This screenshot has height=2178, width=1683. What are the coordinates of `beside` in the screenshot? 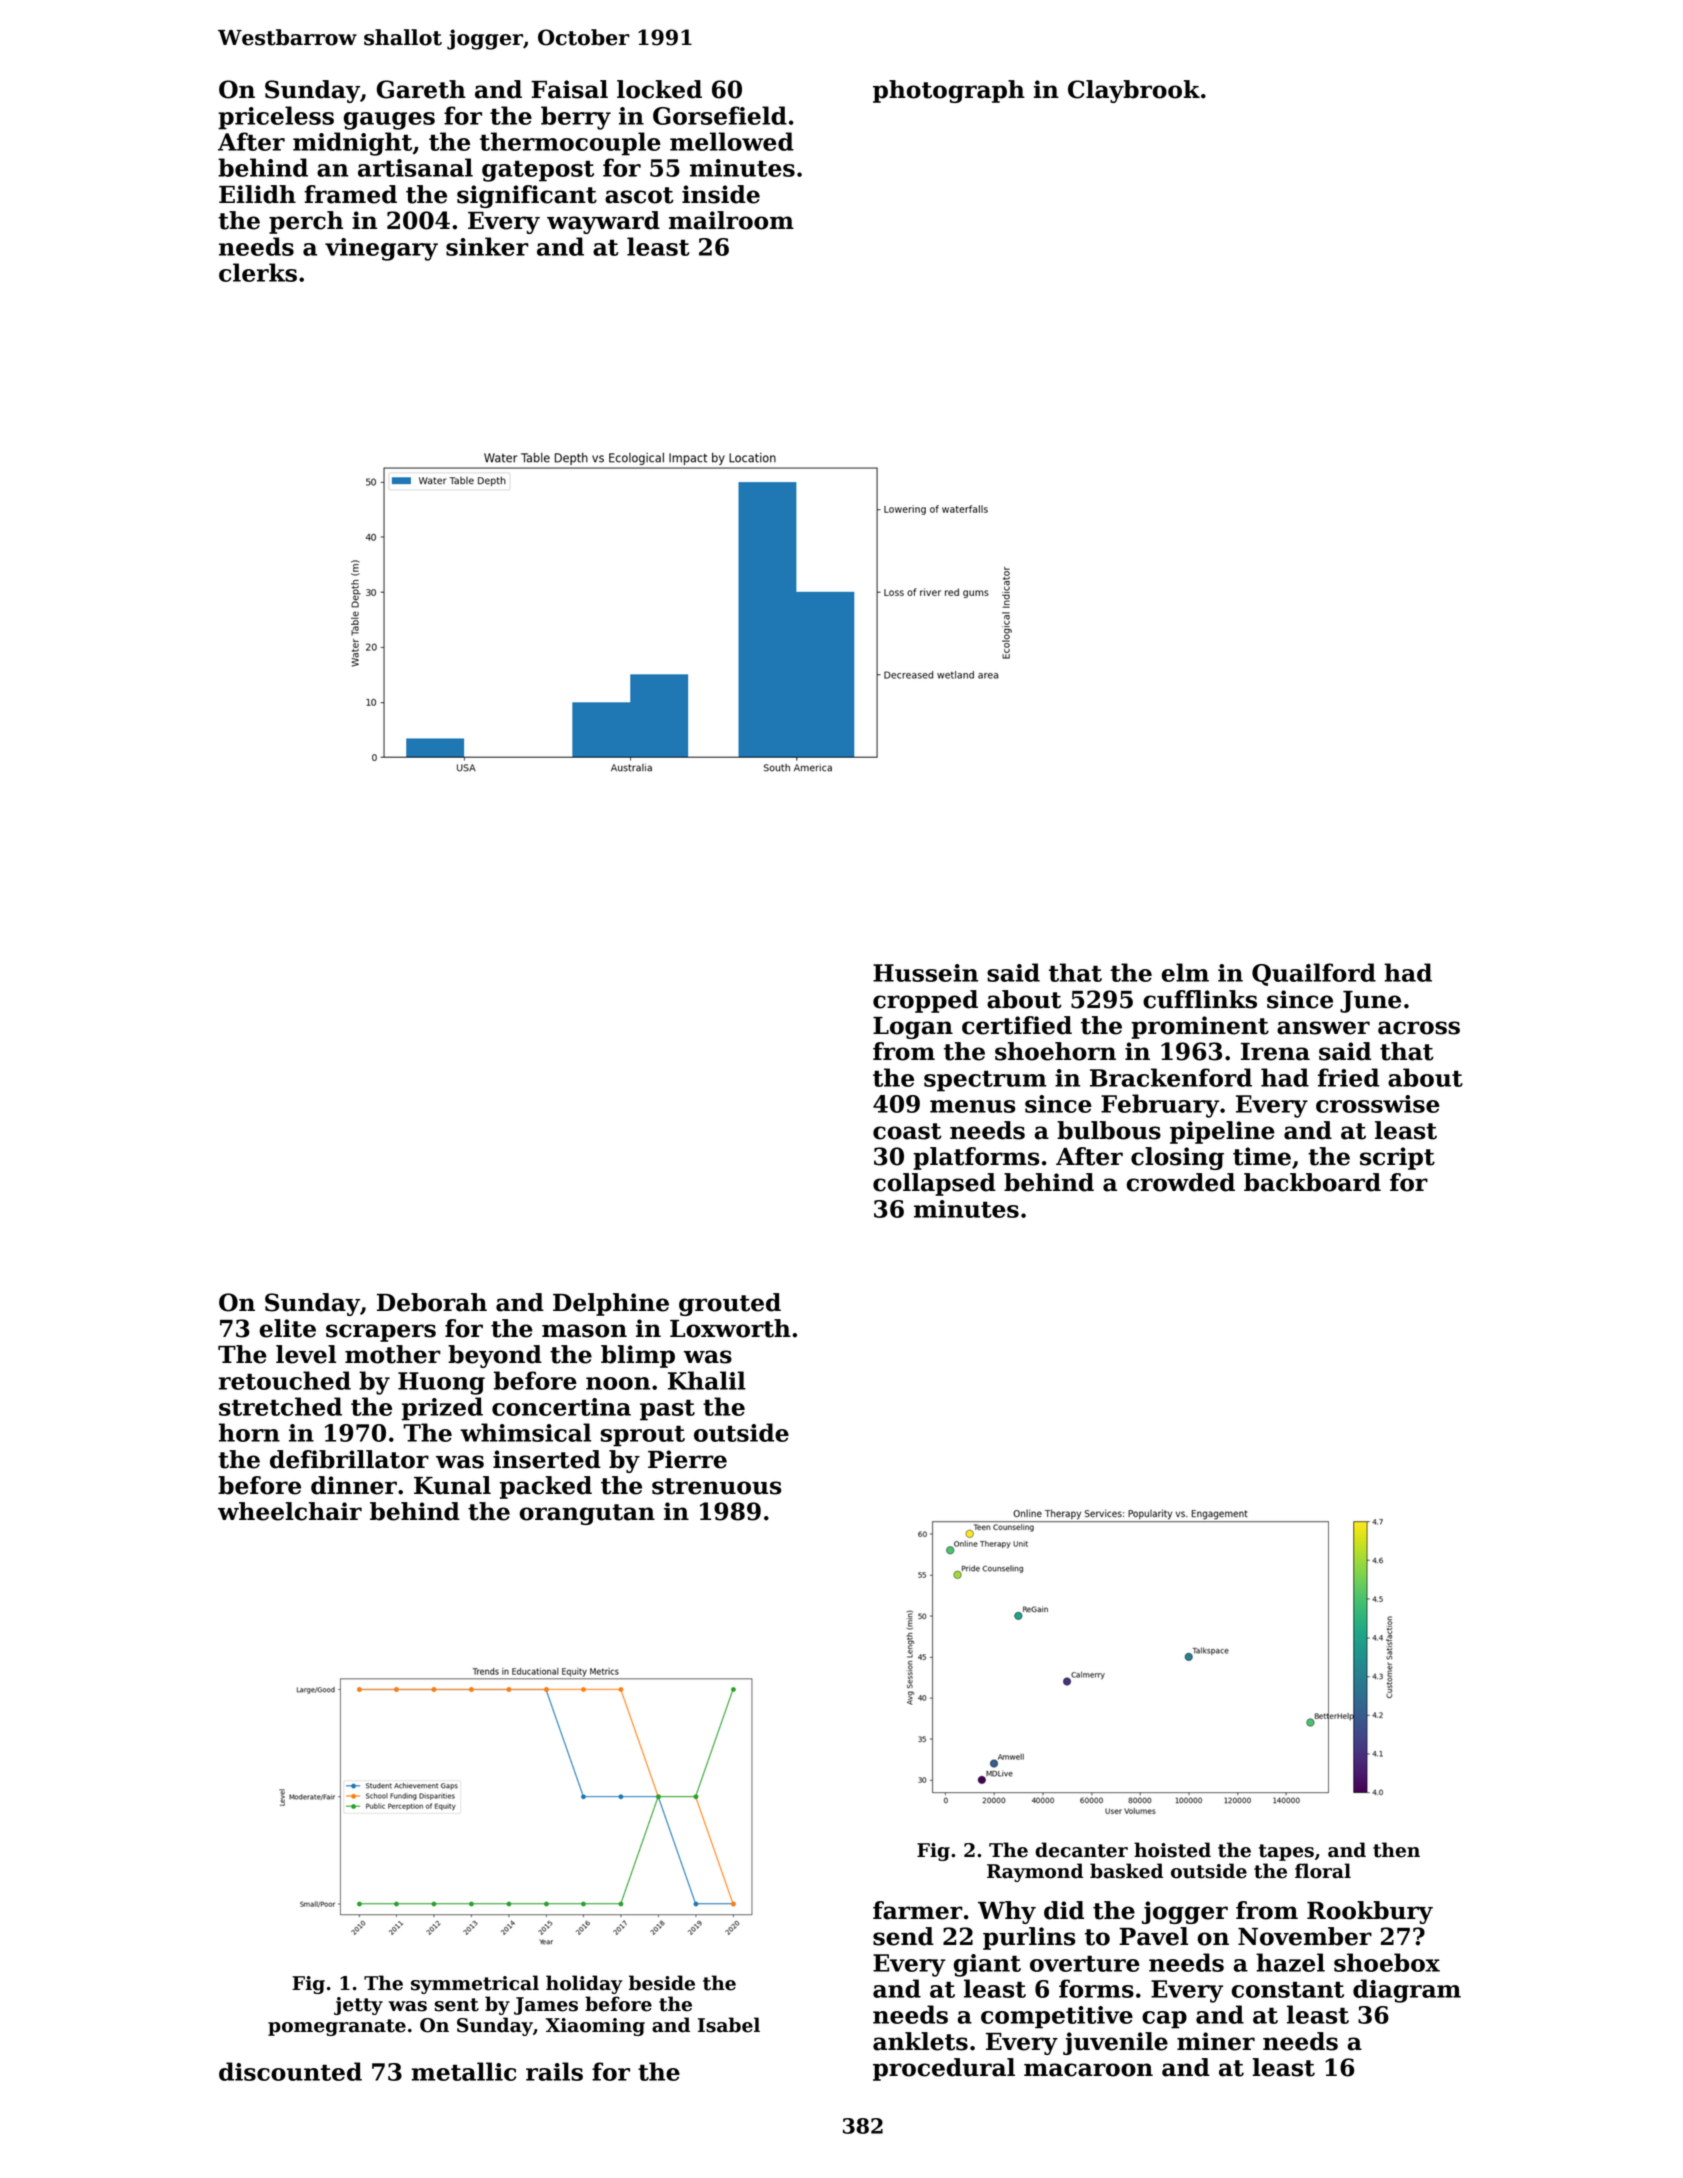 It's located at (662, 1983).
